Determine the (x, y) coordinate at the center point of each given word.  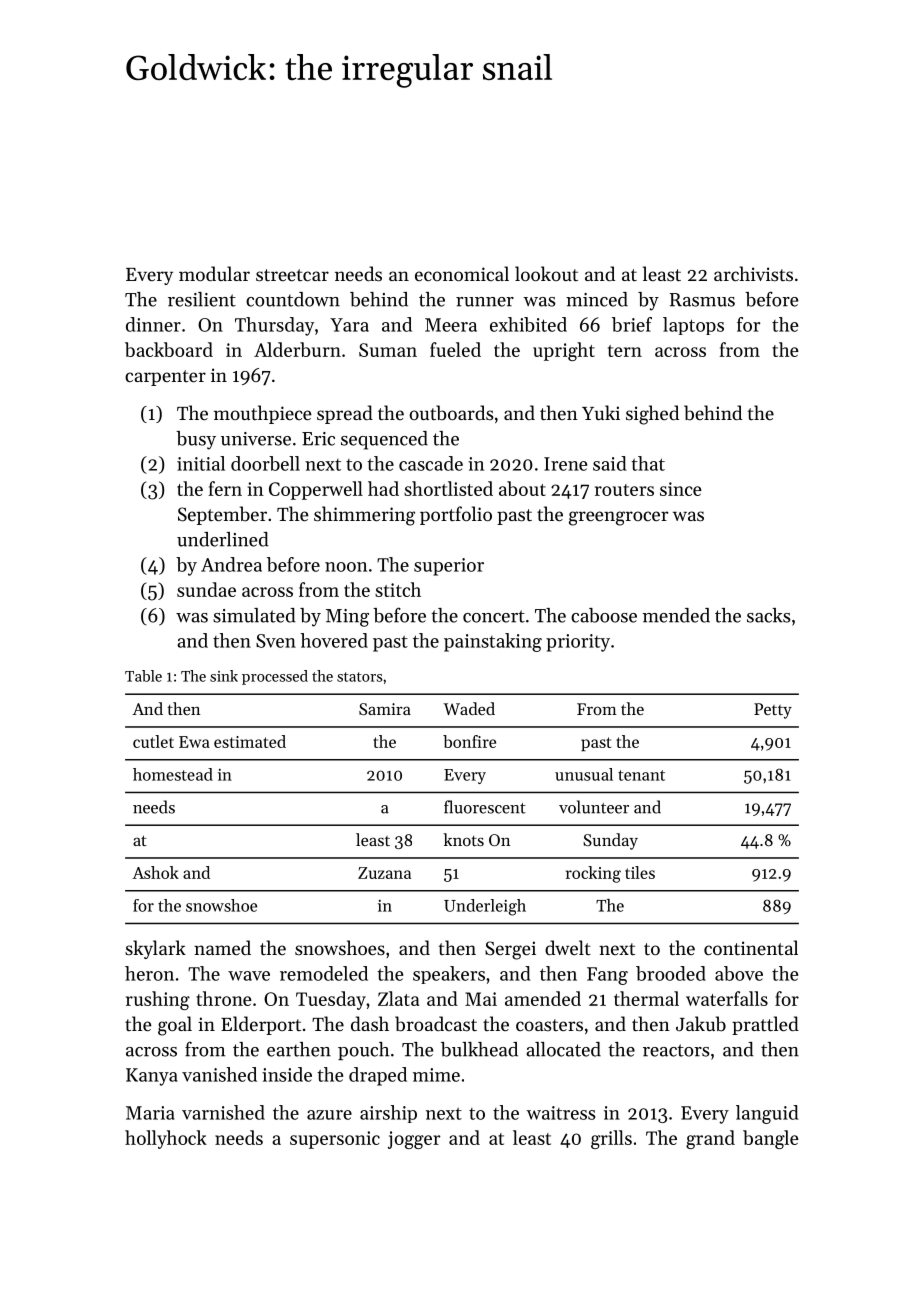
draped (378, 1076)
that (648, 463)
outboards (451, 412)
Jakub (701, 1023)
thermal (646, 998)
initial (201, 463)
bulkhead (479, 1049)
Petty (773, 711)
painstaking (493, 642)
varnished (223, 1112)
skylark (155, 949)
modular (214, 273)
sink (224, 676)
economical (462, 273)
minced (597, 299)
